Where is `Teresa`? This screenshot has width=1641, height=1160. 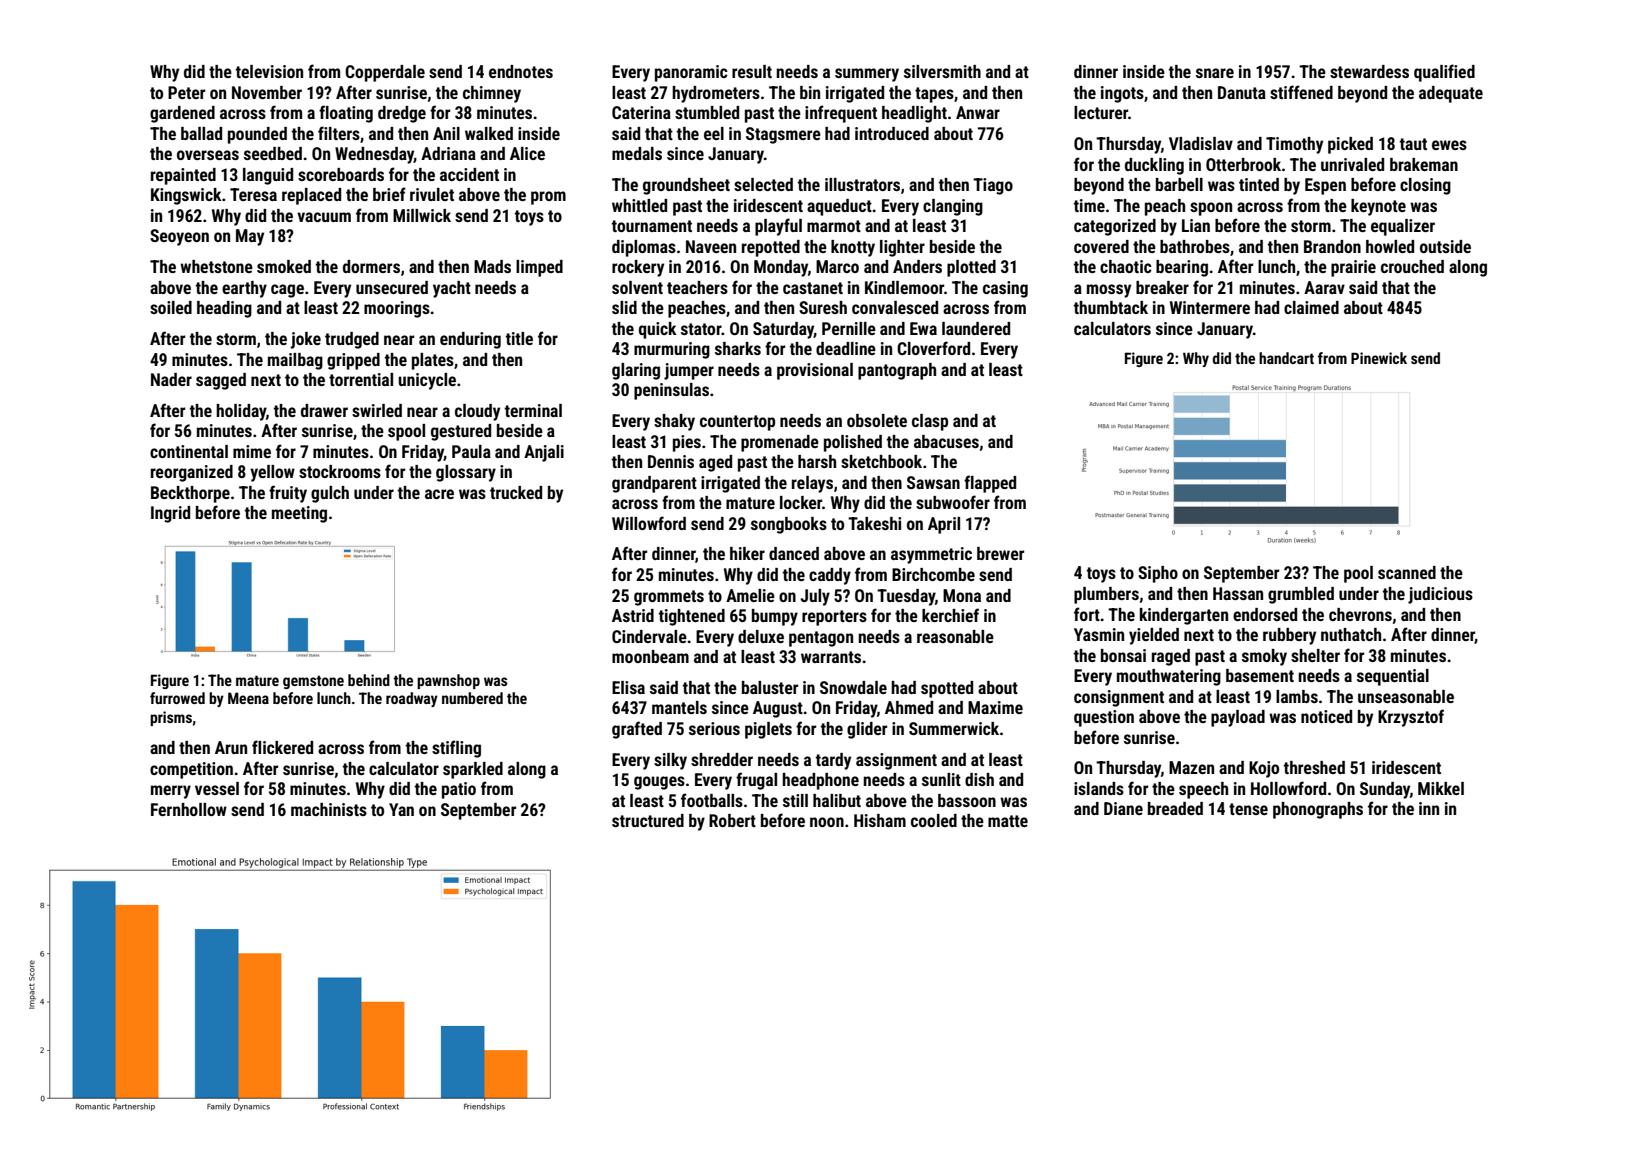 Teresa is located at coordinates (253, 194).
